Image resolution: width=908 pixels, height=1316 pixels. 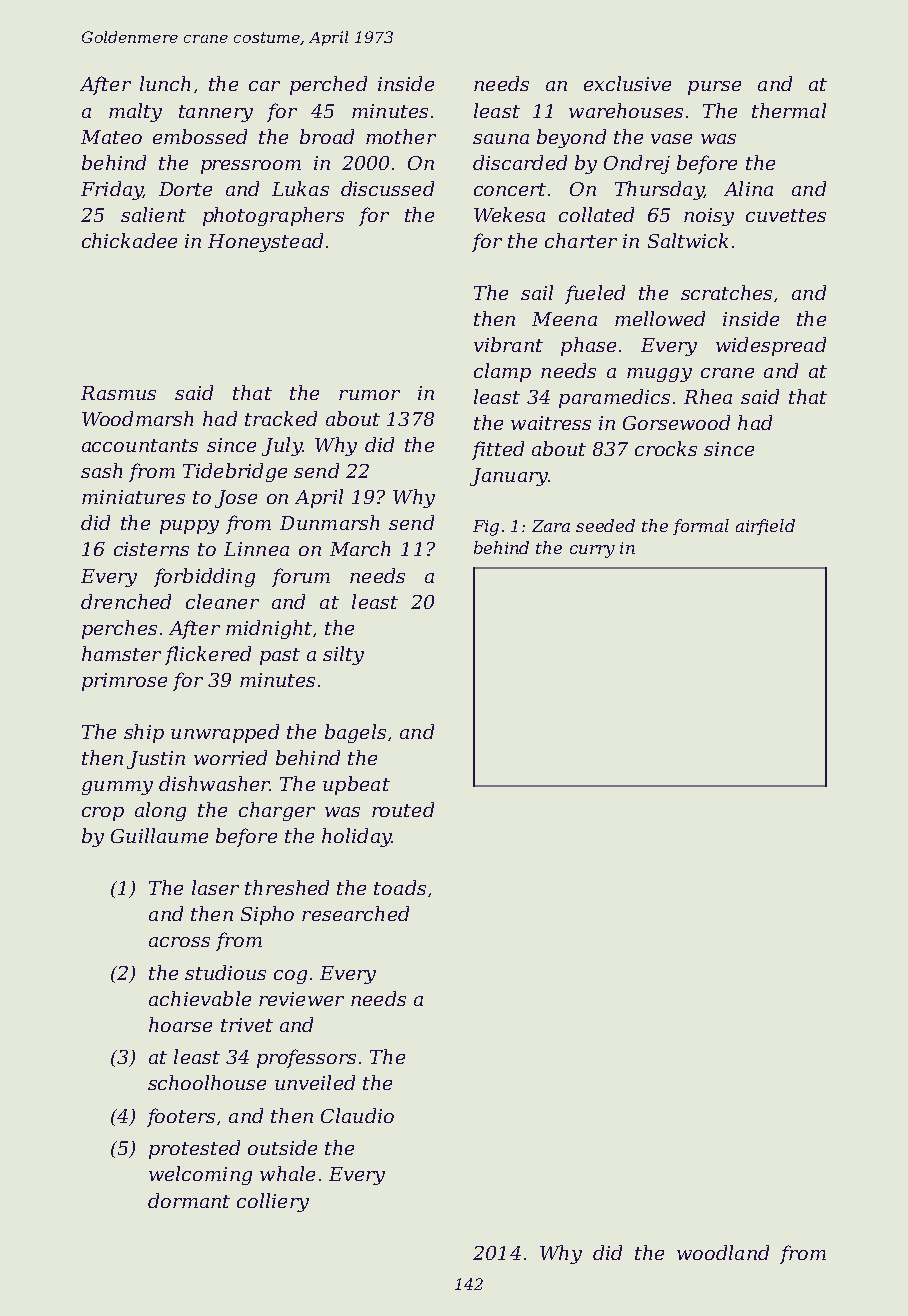 What do you see at coordinates (225, 733) in the screenshot?
I see `unwrapped` at bounding box center [225, 733].
